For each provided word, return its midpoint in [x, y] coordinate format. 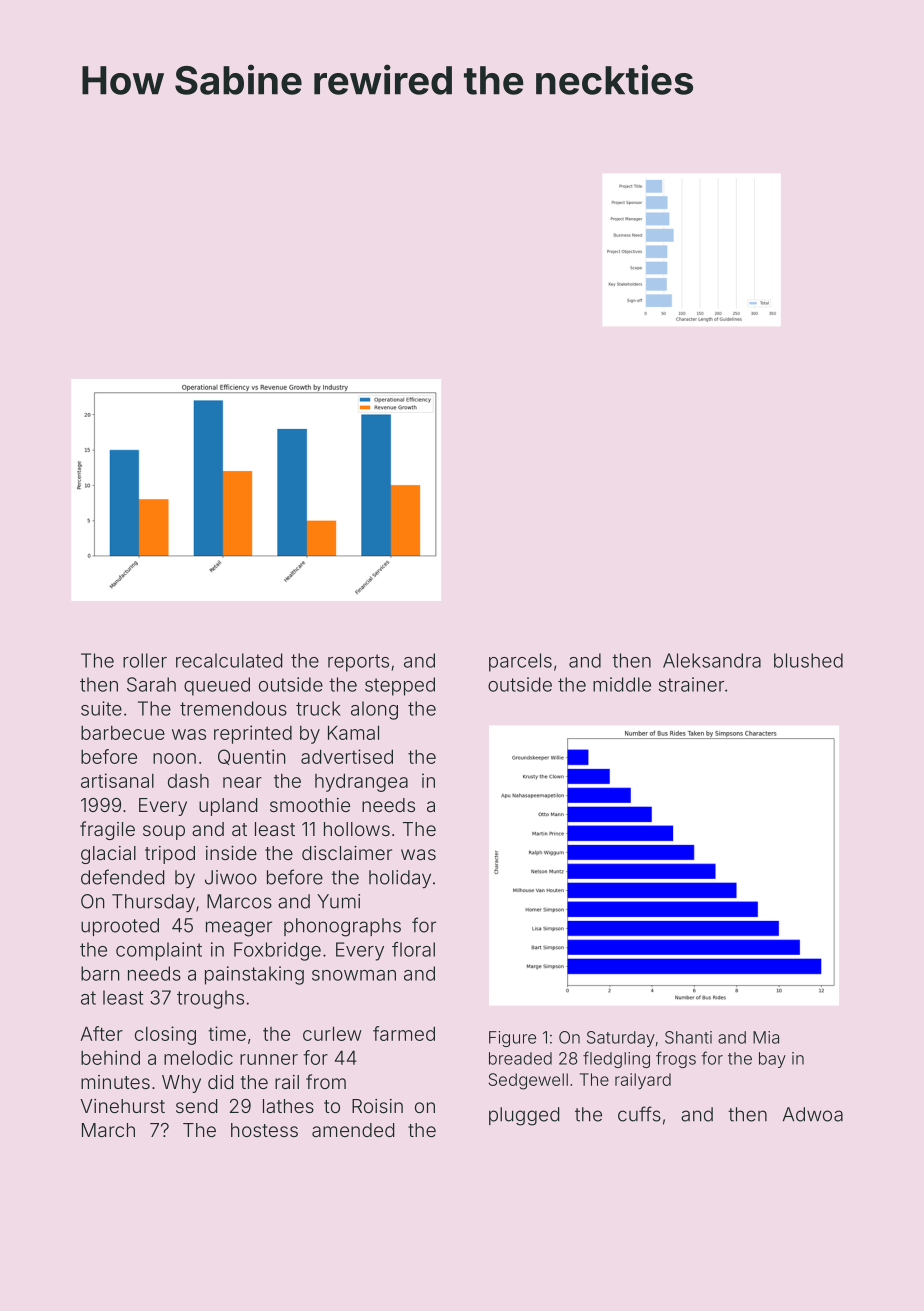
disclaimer [347, 853]
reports [358, 663]
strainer [691, 684]
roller [145, 660]
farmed [404, 1033]
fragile [107, 830]
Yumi [338, 901]
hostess [264, 1130]
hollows [357, 829]
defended [122, 877]
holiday [400, 879]
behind [110, 1057]
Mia [766, 1037]
